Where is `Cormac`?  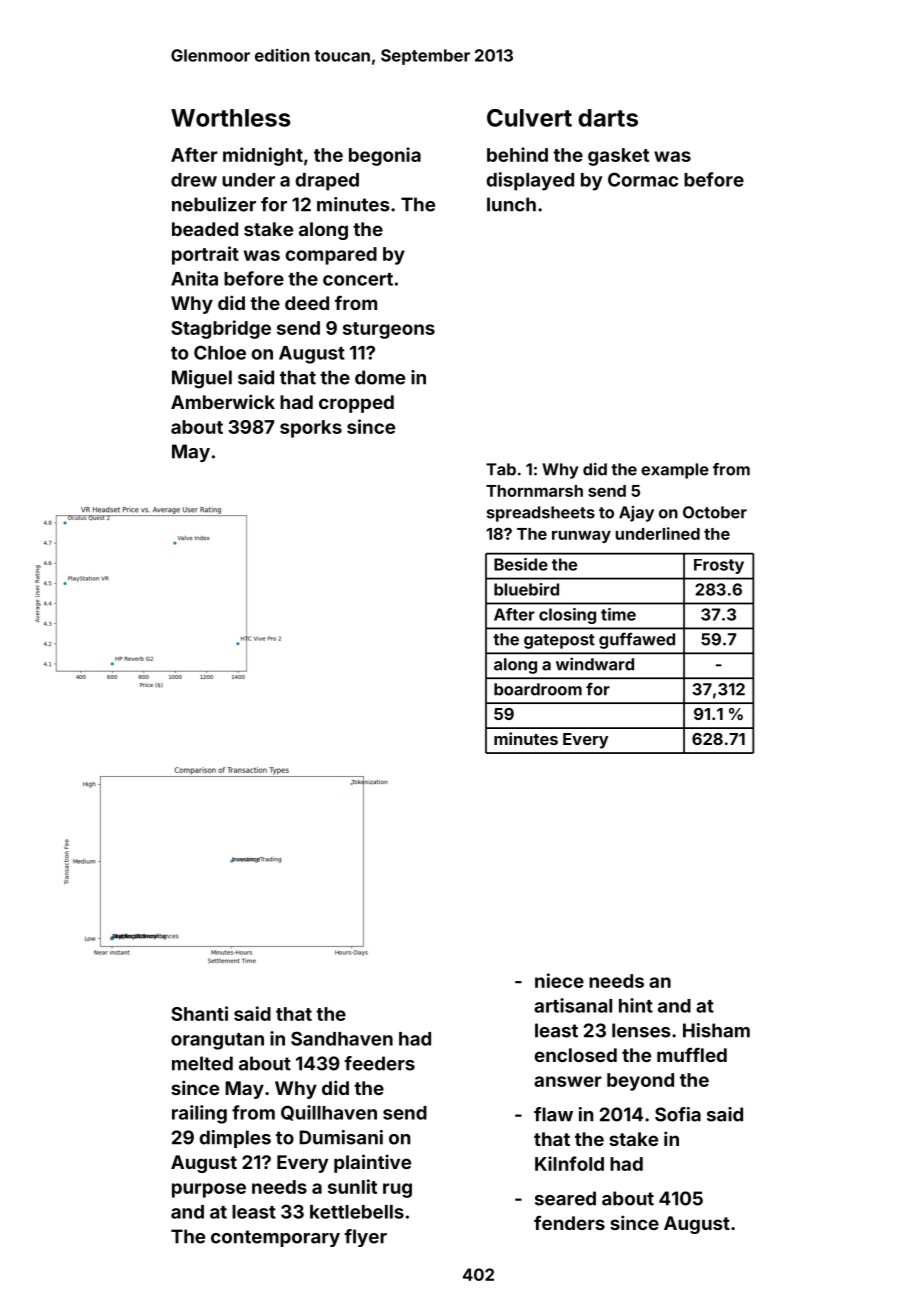
Cormac is located at coordinates (643, 179).
